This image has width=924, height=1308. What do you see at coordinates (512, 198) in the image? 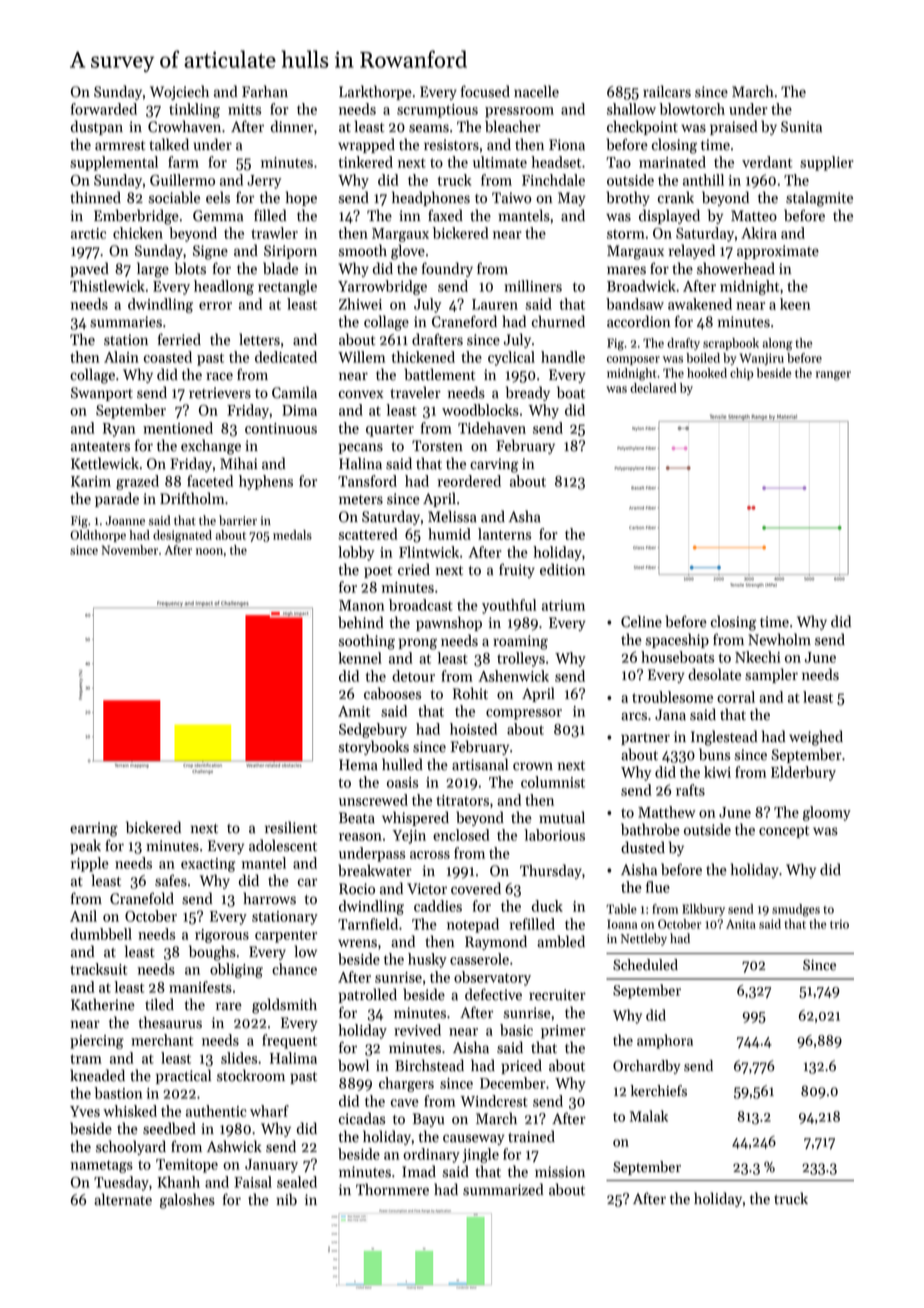
I see `Taiwo` at bounding box center [512, 198].
